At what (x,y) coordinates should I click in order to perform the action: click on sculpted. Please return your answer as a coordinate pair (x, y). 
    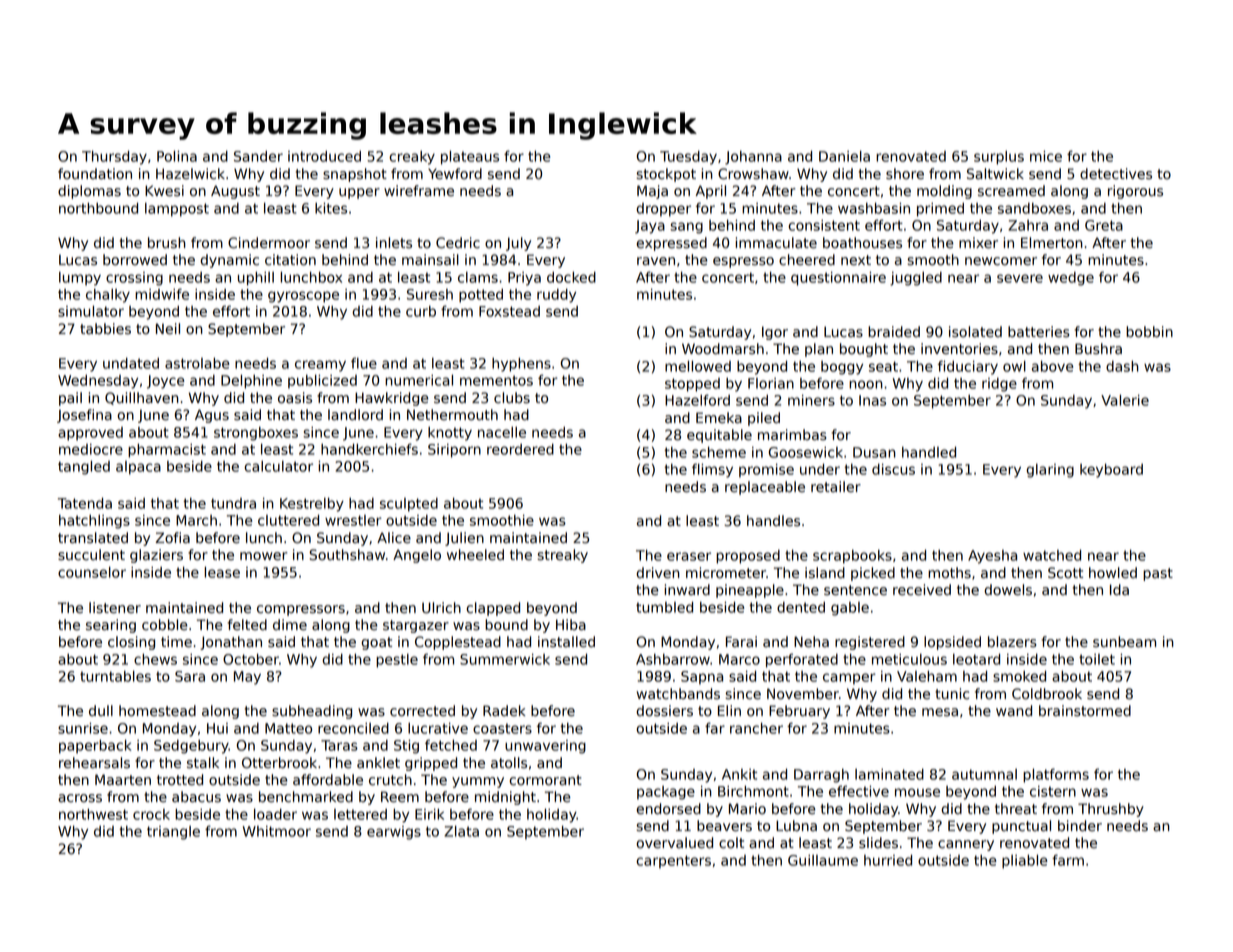
    Looking at the image, I should click on (409, 505).
